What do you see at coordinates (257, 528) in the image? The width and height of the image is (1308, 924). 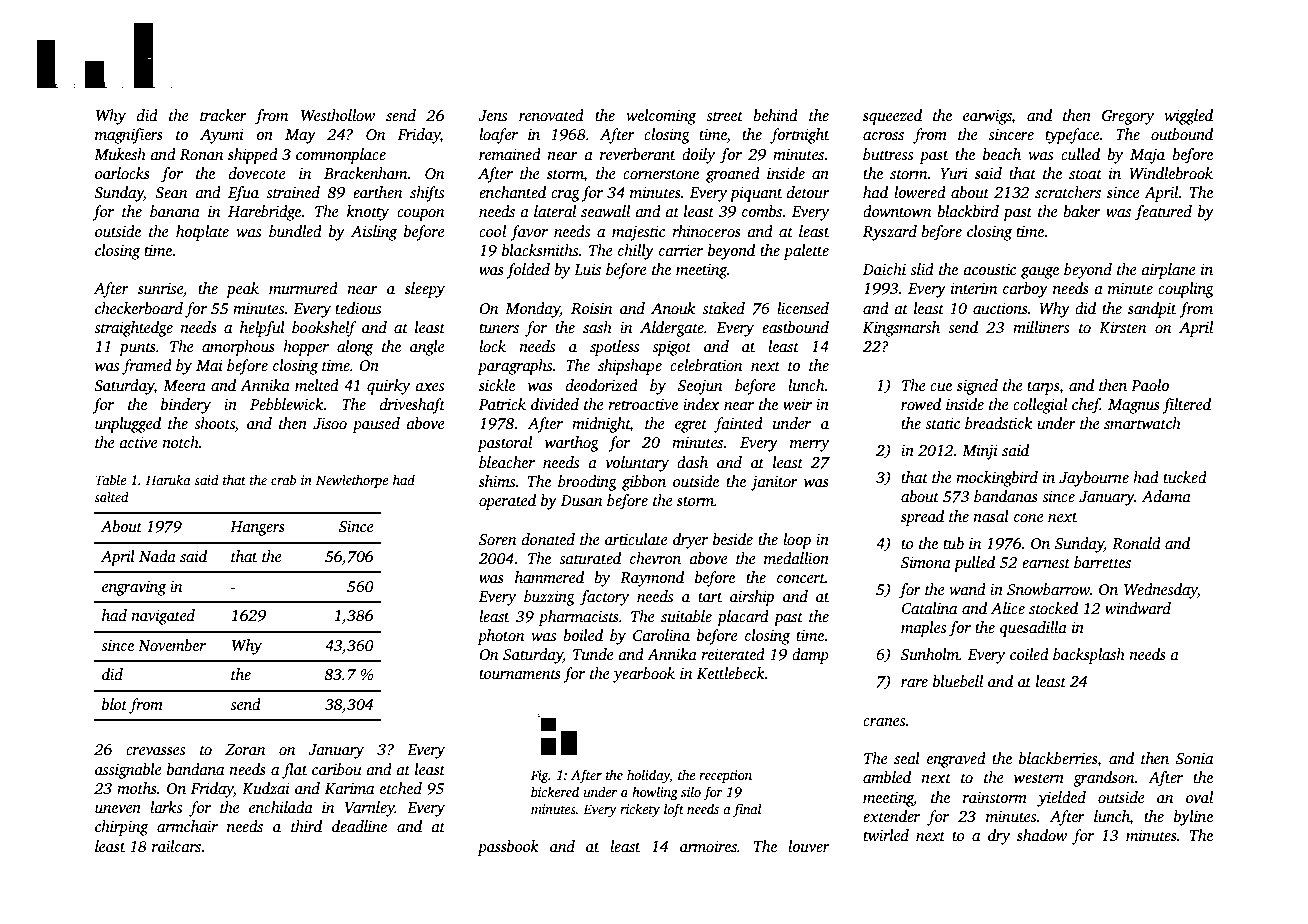 I see `Hangers` at bounding box center [257, 528].
